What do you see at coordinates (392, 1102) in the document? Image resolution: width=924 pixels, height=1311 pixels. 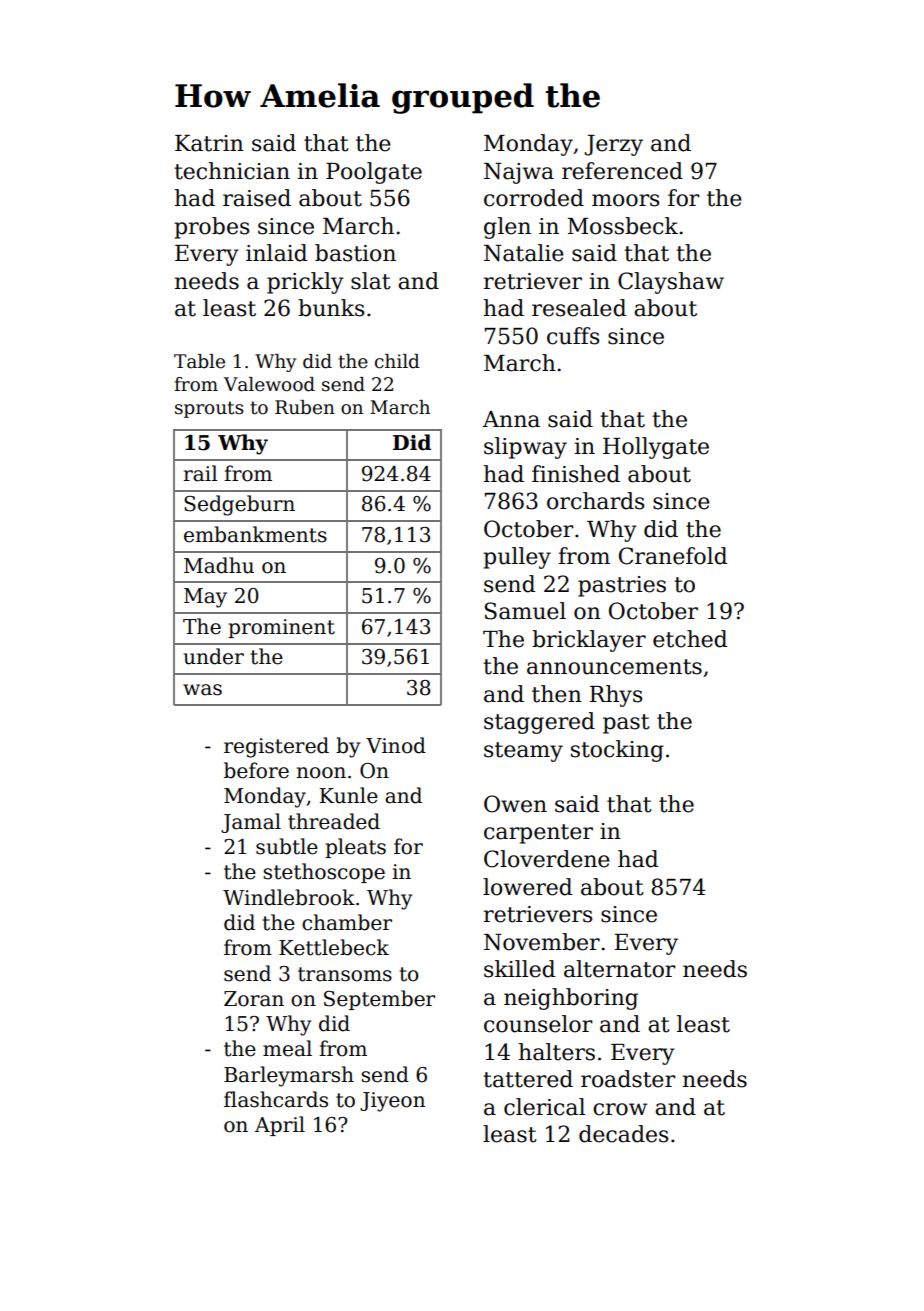 I see `Jiyeon` at bounding box center [392, 1102].
